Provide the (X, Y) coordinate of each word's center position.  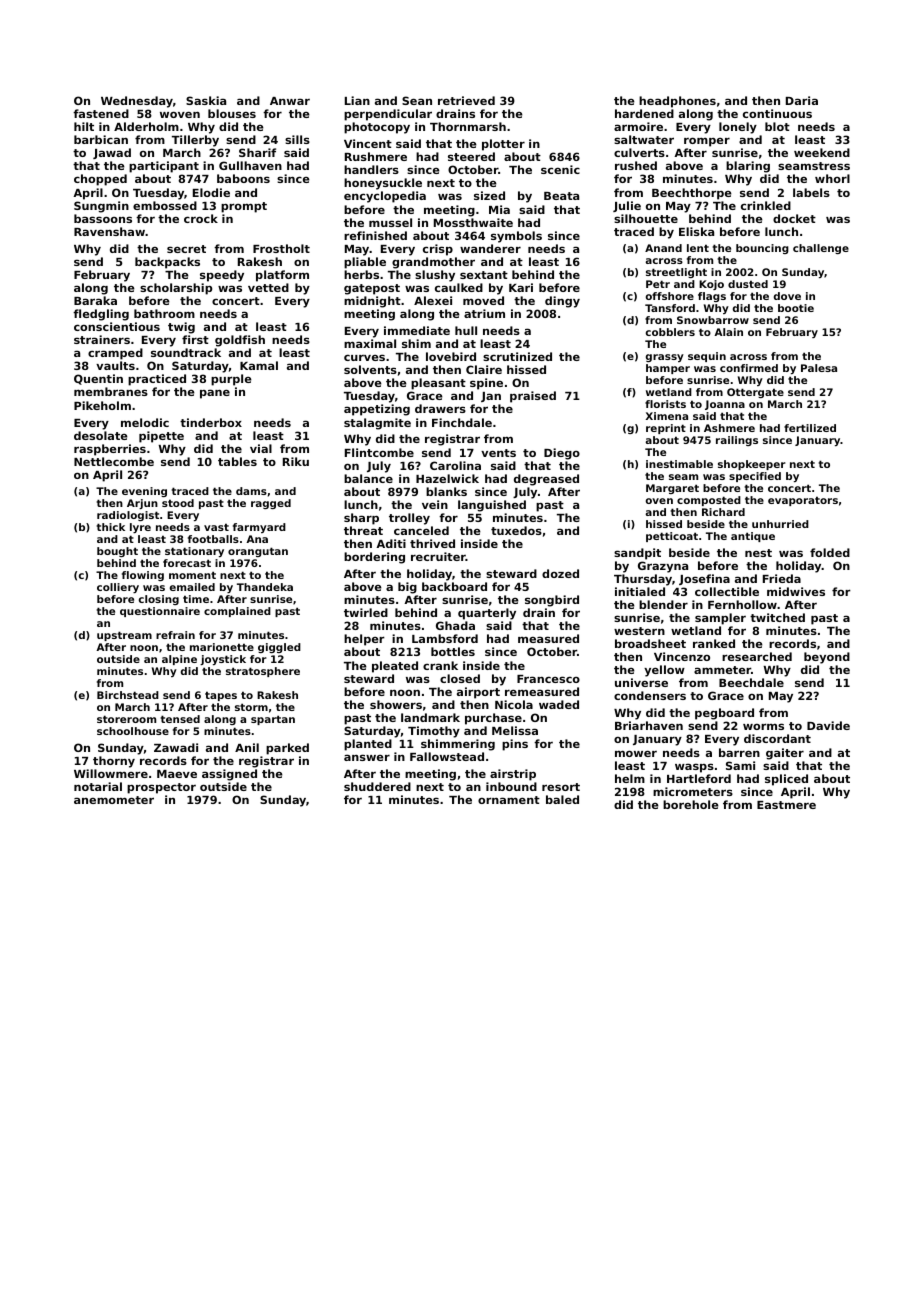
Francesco (548, 679)
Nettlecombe (114, 461)
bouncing (762, 249)
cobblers (670, 332)
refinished (375, 235)
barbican (101, 139)
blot (777, 126)
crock (201, 218)
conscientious (117, 326)
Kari (521, 287)
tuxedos (516, 530)
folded (830, 552)
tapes (221, 696)
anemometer (114, 800)
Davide (828, 725)
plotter (503, 145)
